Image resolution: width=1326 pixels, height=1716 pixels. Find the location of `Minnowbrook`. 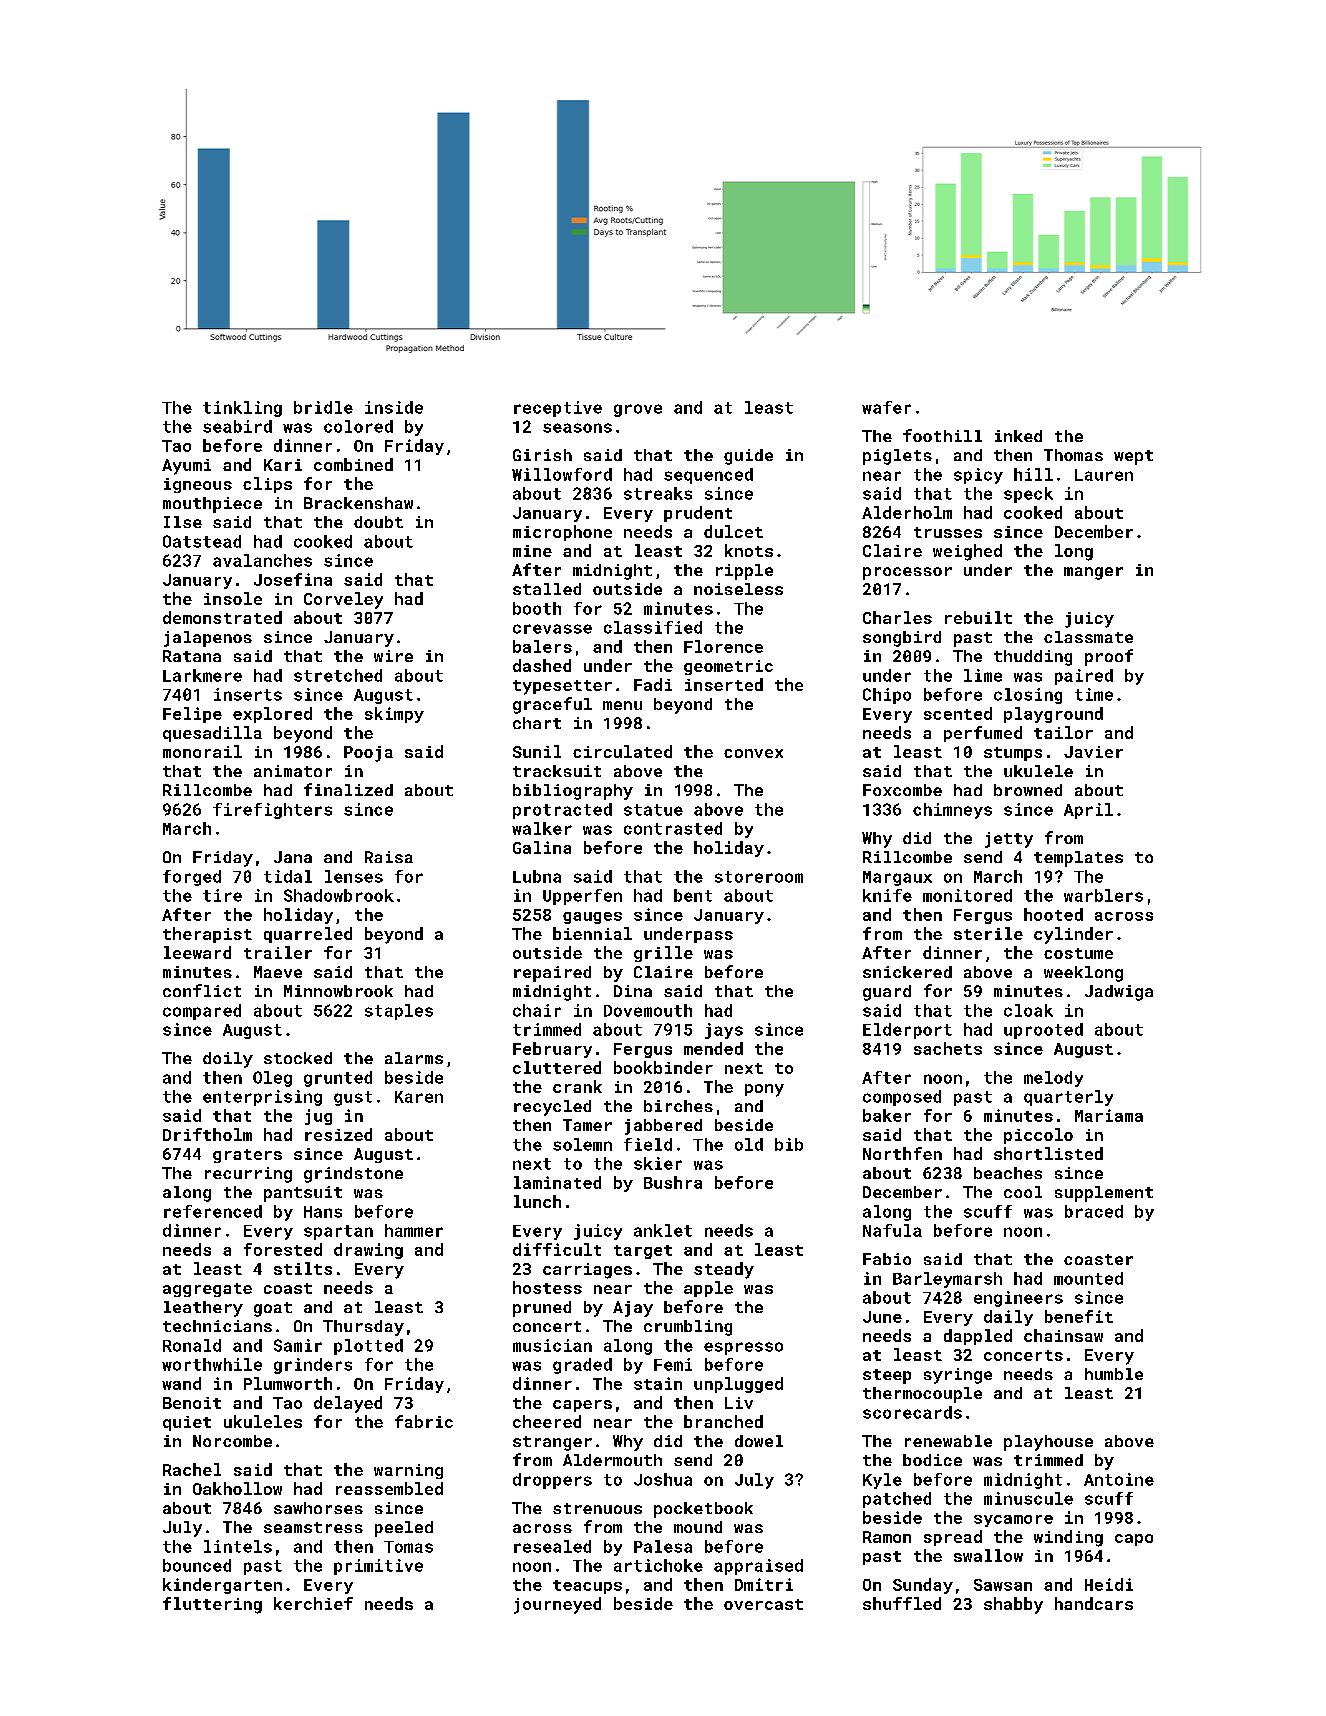

Minnowbrook is located at coordinates (338, 991).
